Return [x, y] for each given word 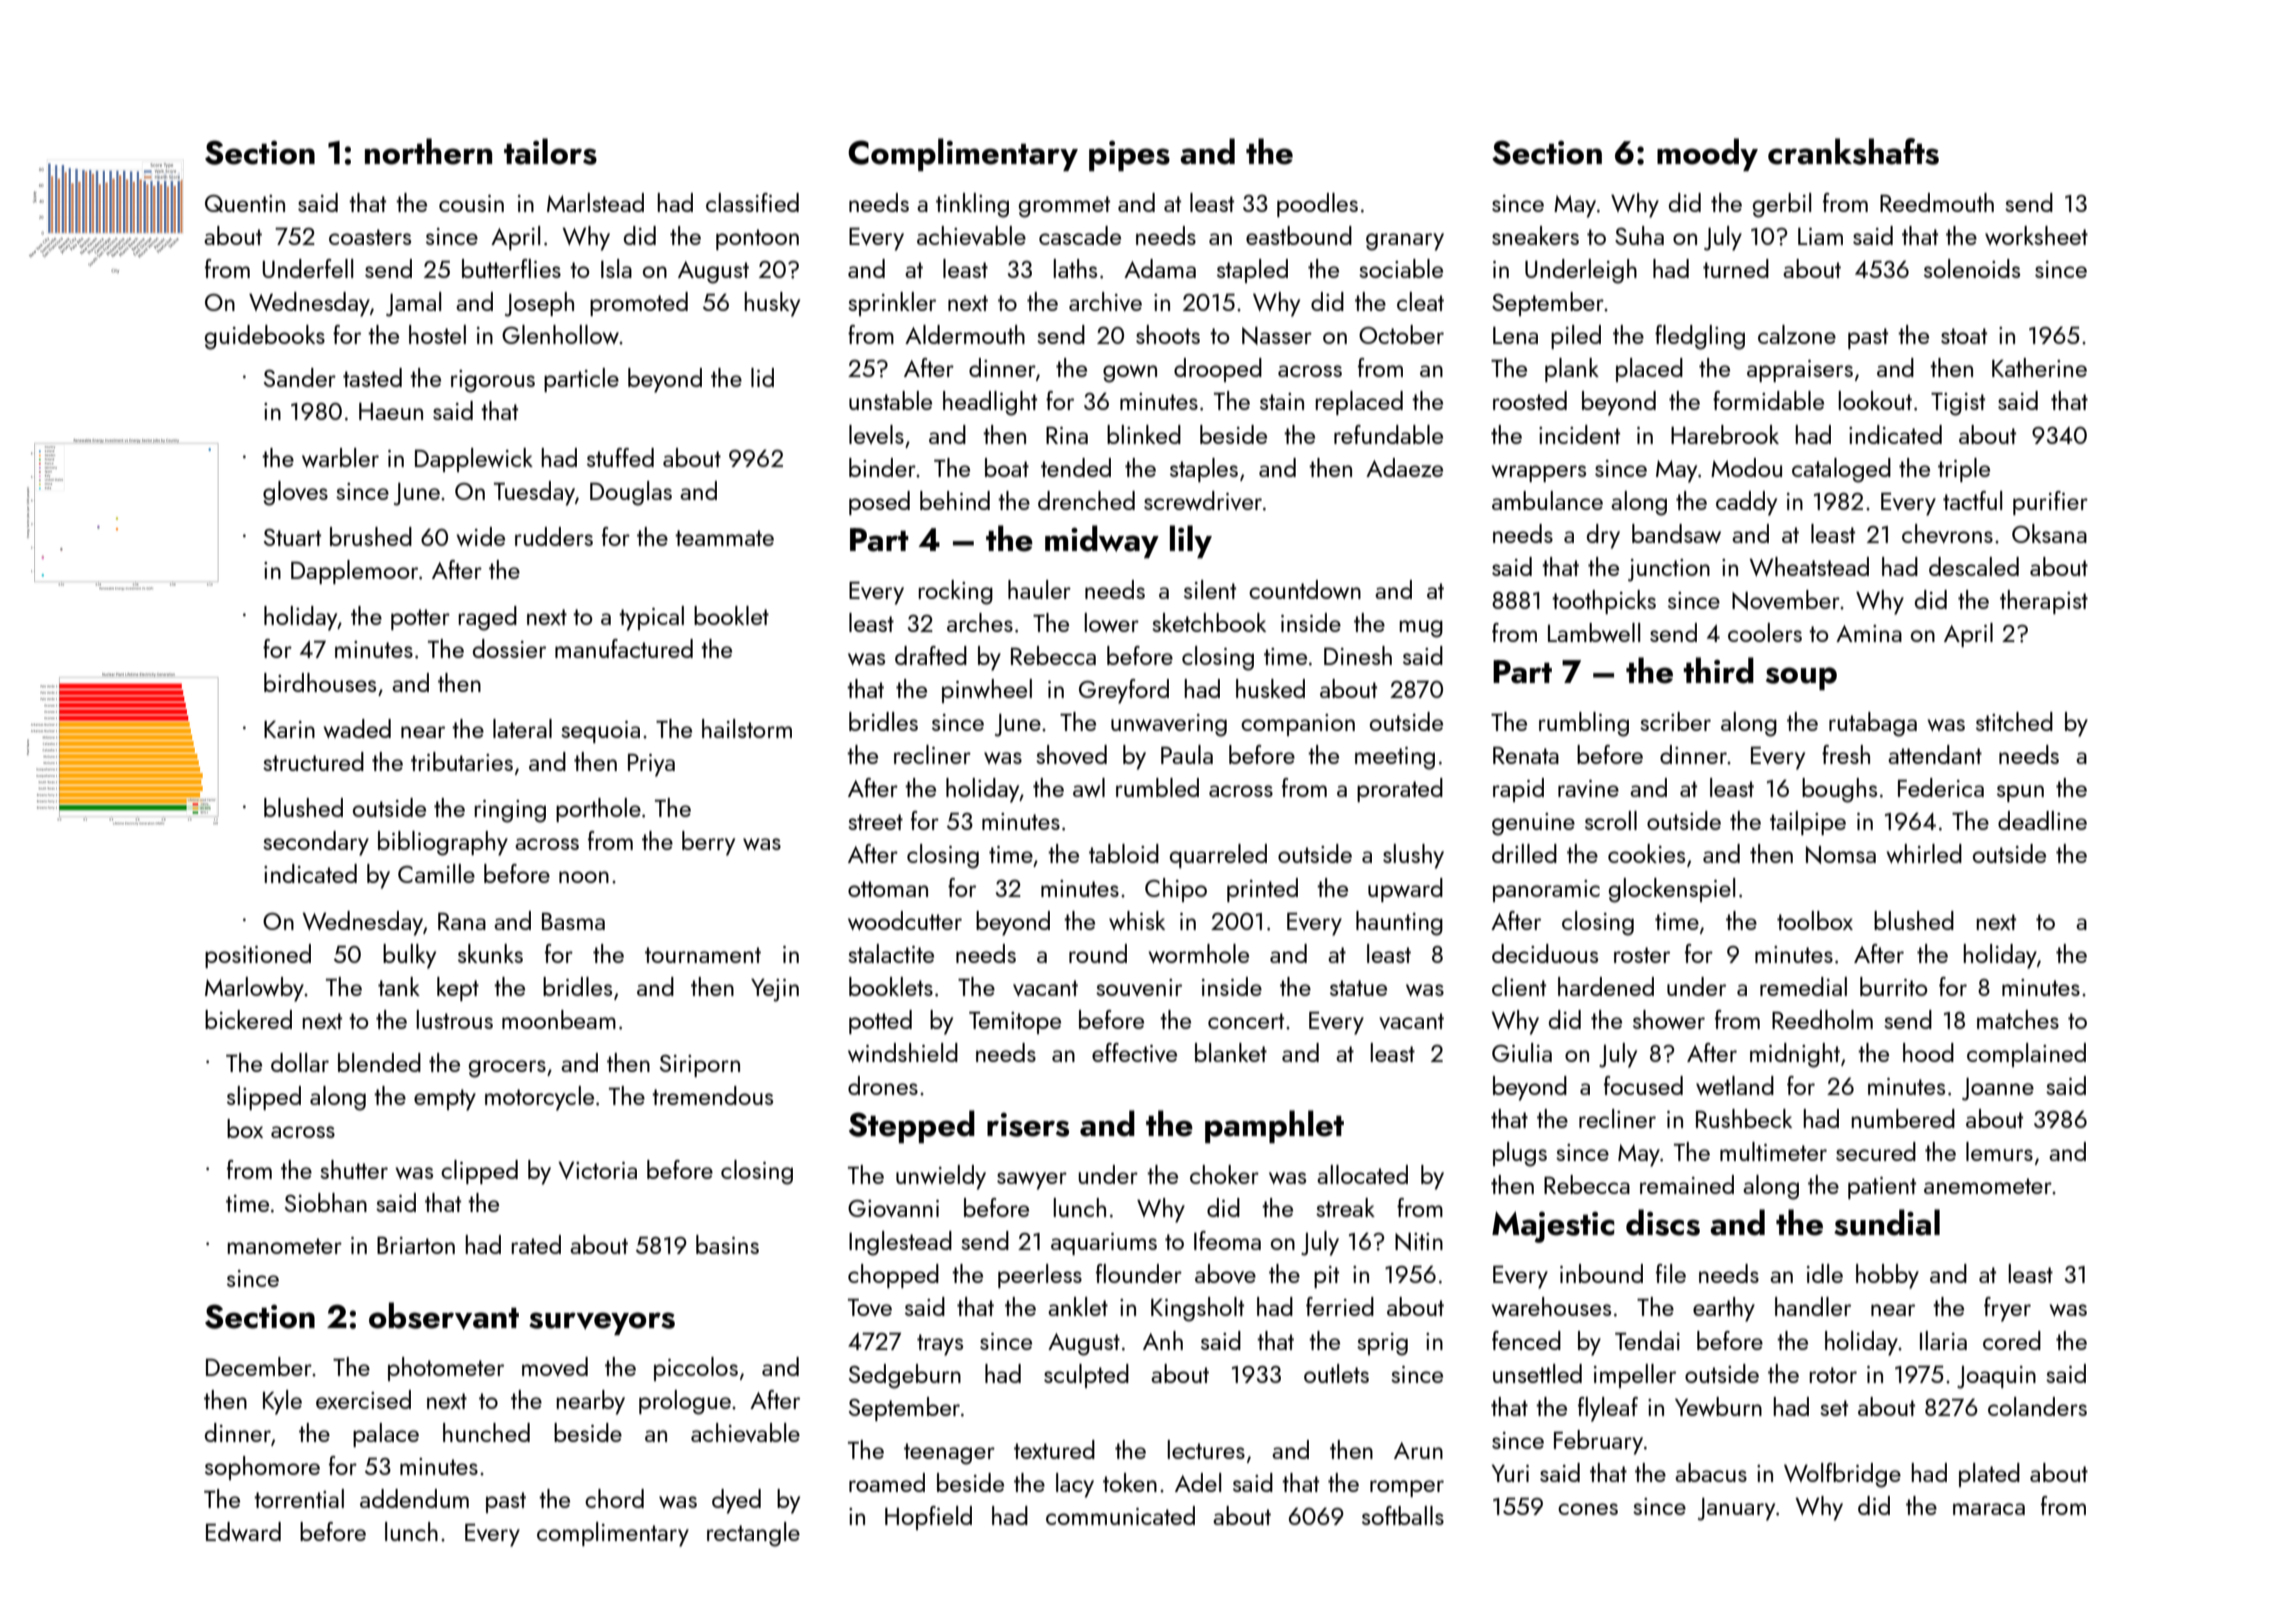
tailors [550, 151]
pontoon [757, 239]
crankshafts [1853, 151]
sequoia [600, 732]
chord [614, 1498]
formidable [1768, 400]
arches [980, 622]
